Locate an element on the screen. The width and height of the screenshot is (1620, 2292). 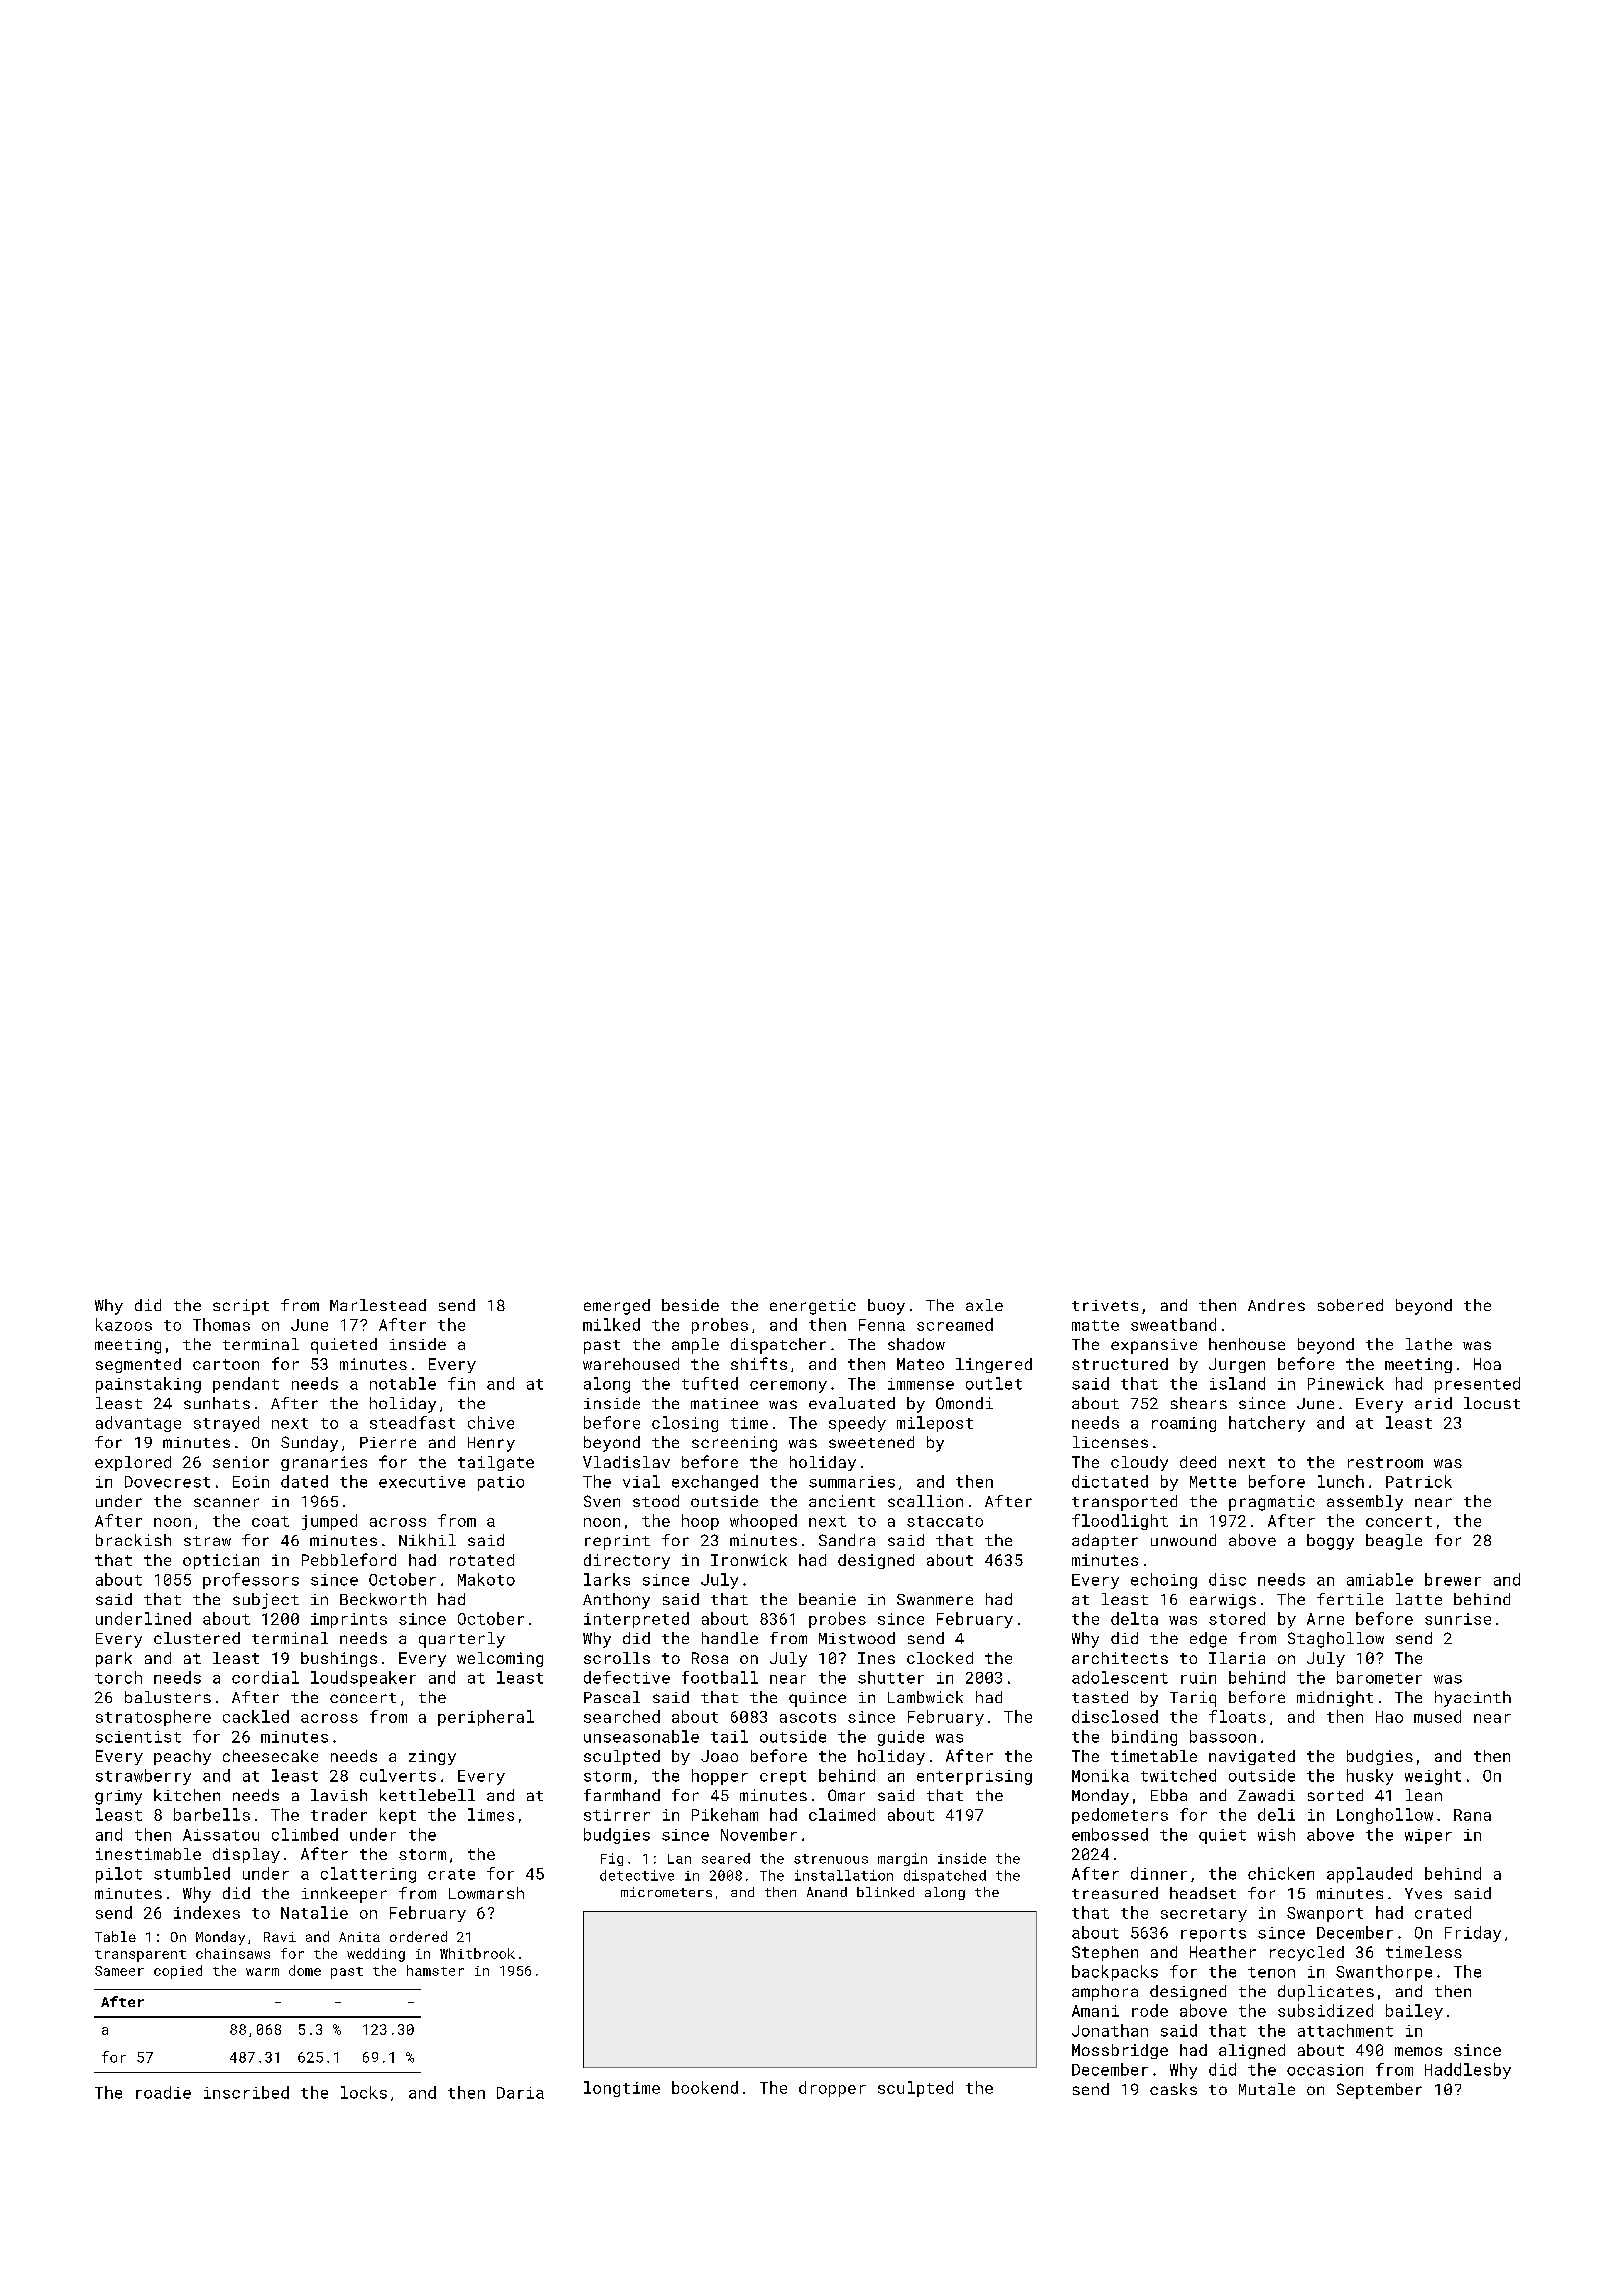
staccato is located at coordinates (945, 1521).
